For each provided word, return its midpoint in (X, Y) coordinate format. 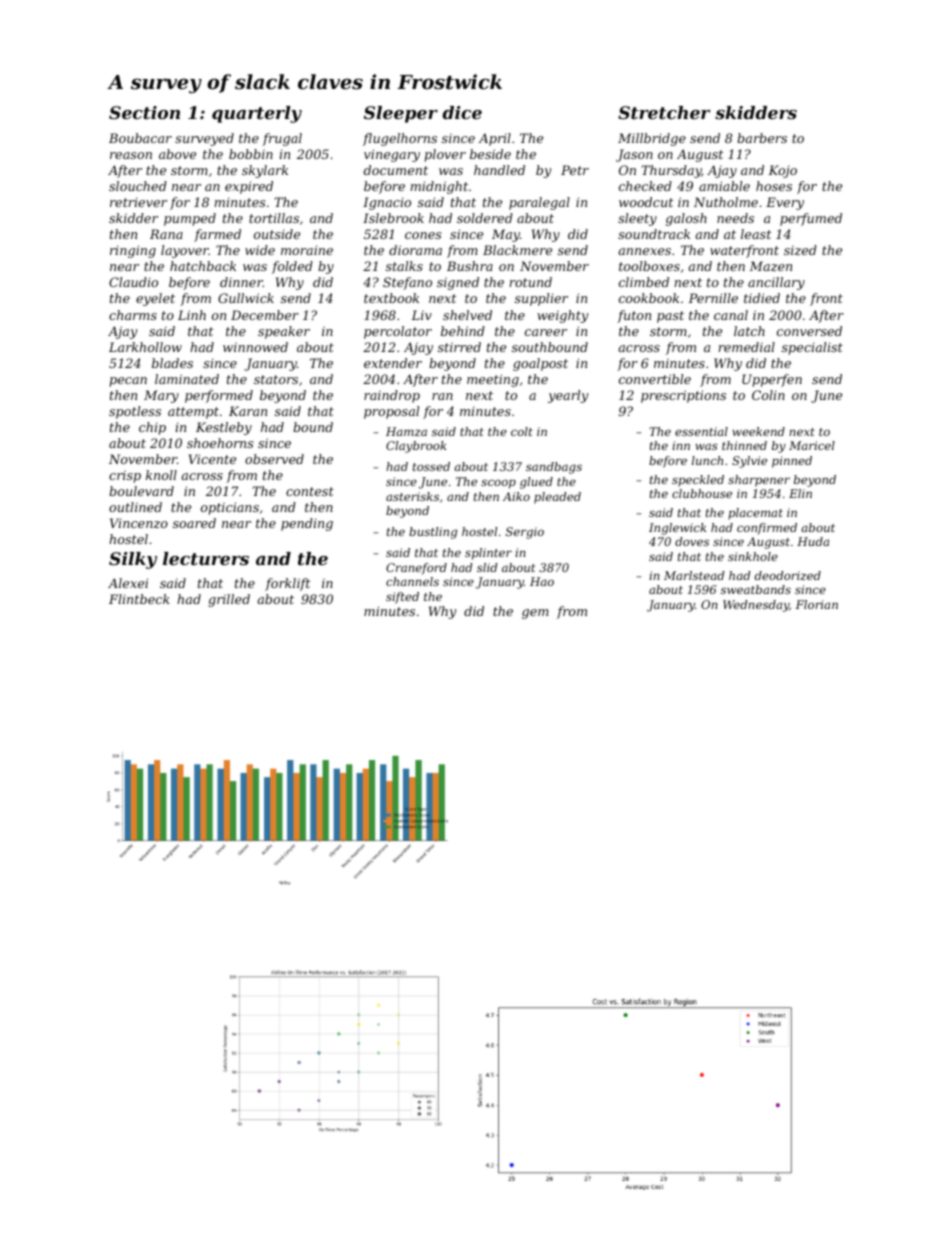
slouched (138, 186)
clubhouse (702, 493)
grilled (229, 600)
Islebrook (393, 218)
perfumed (811, 219)
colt (522, 431)
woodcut (646, 202)
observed (274, 459)
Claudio (133, 282)
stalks (404, 266)
